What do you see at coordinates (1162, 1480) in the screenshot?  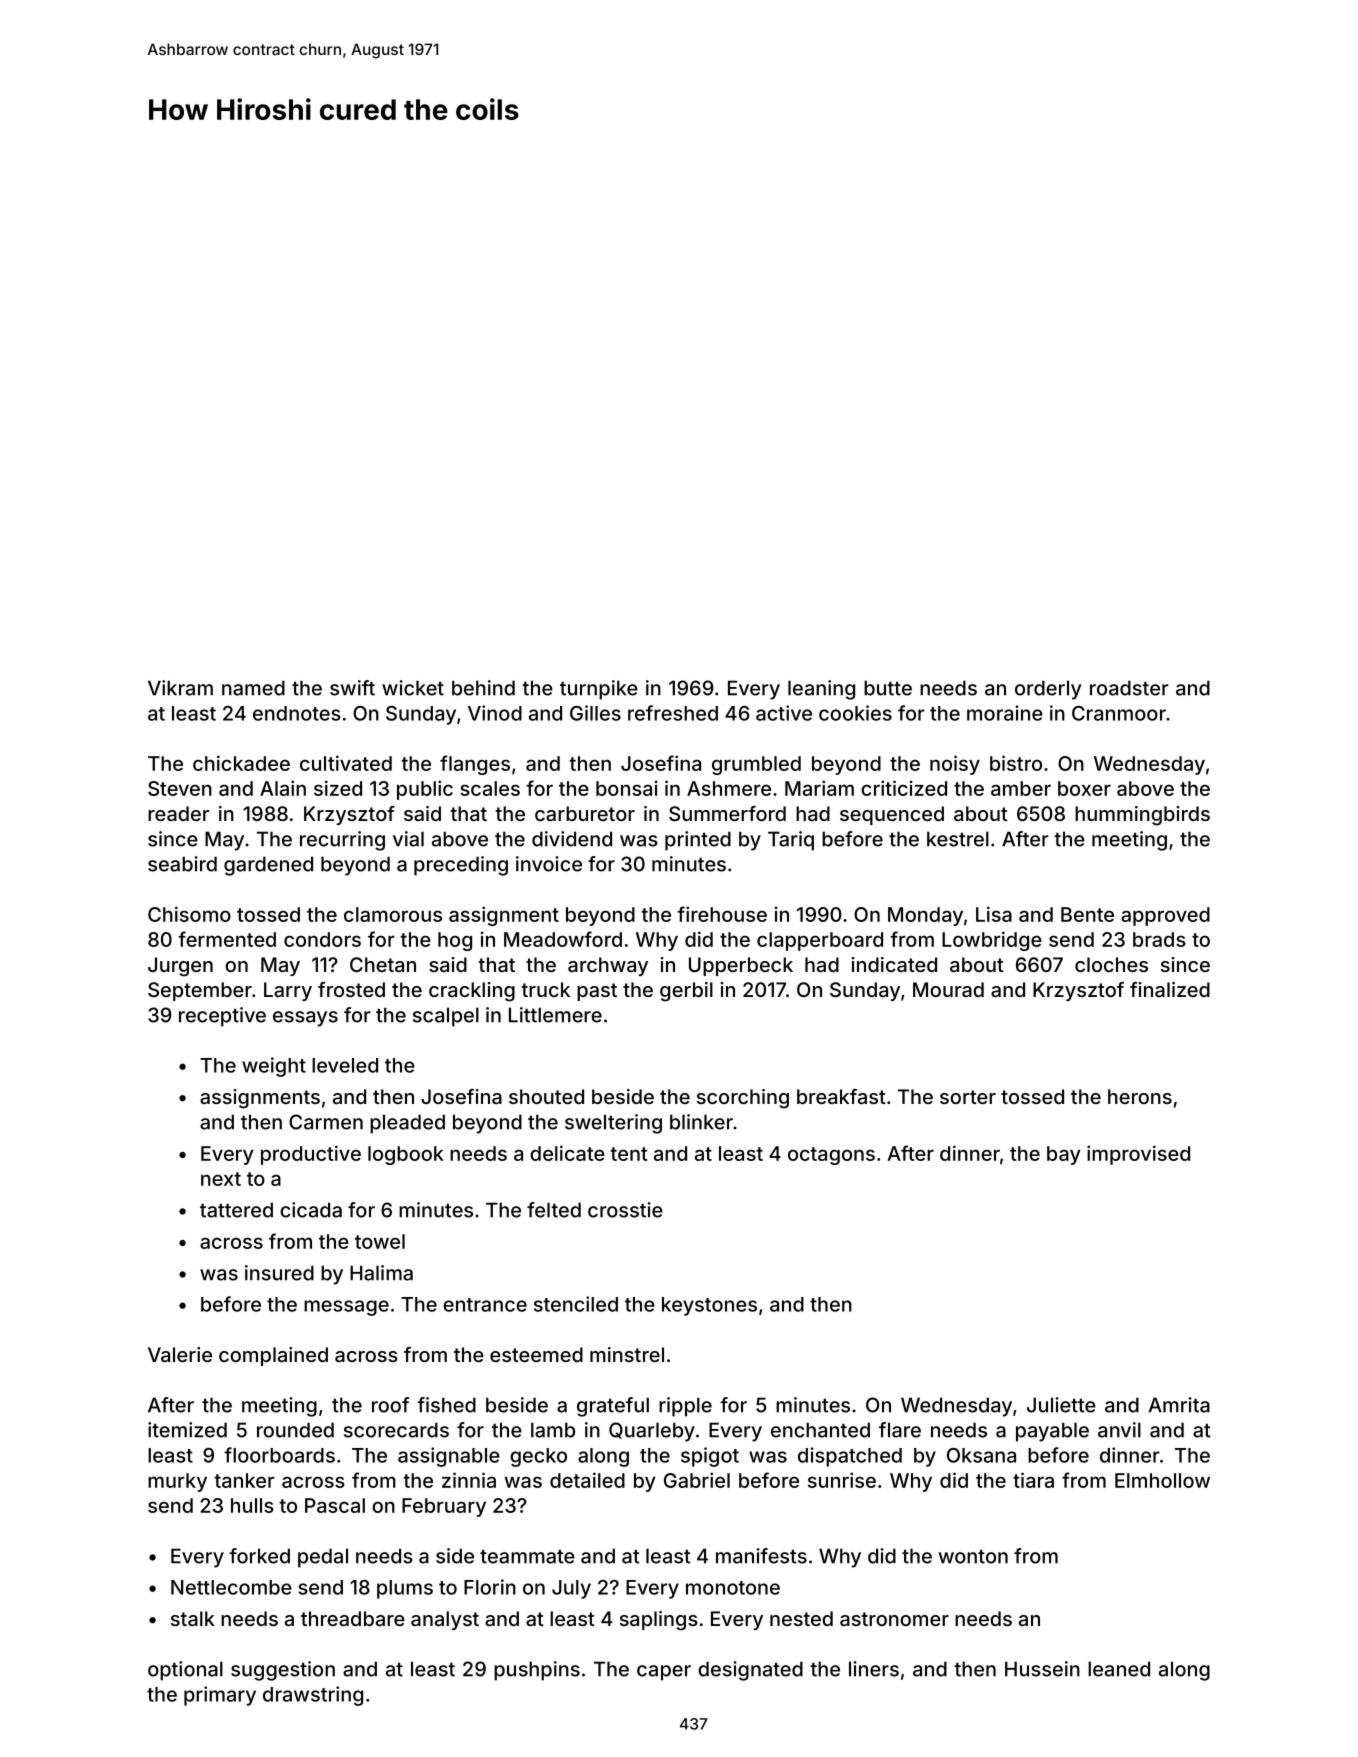 I see `Elmhollow` at bounding box center [1162, 1480].
